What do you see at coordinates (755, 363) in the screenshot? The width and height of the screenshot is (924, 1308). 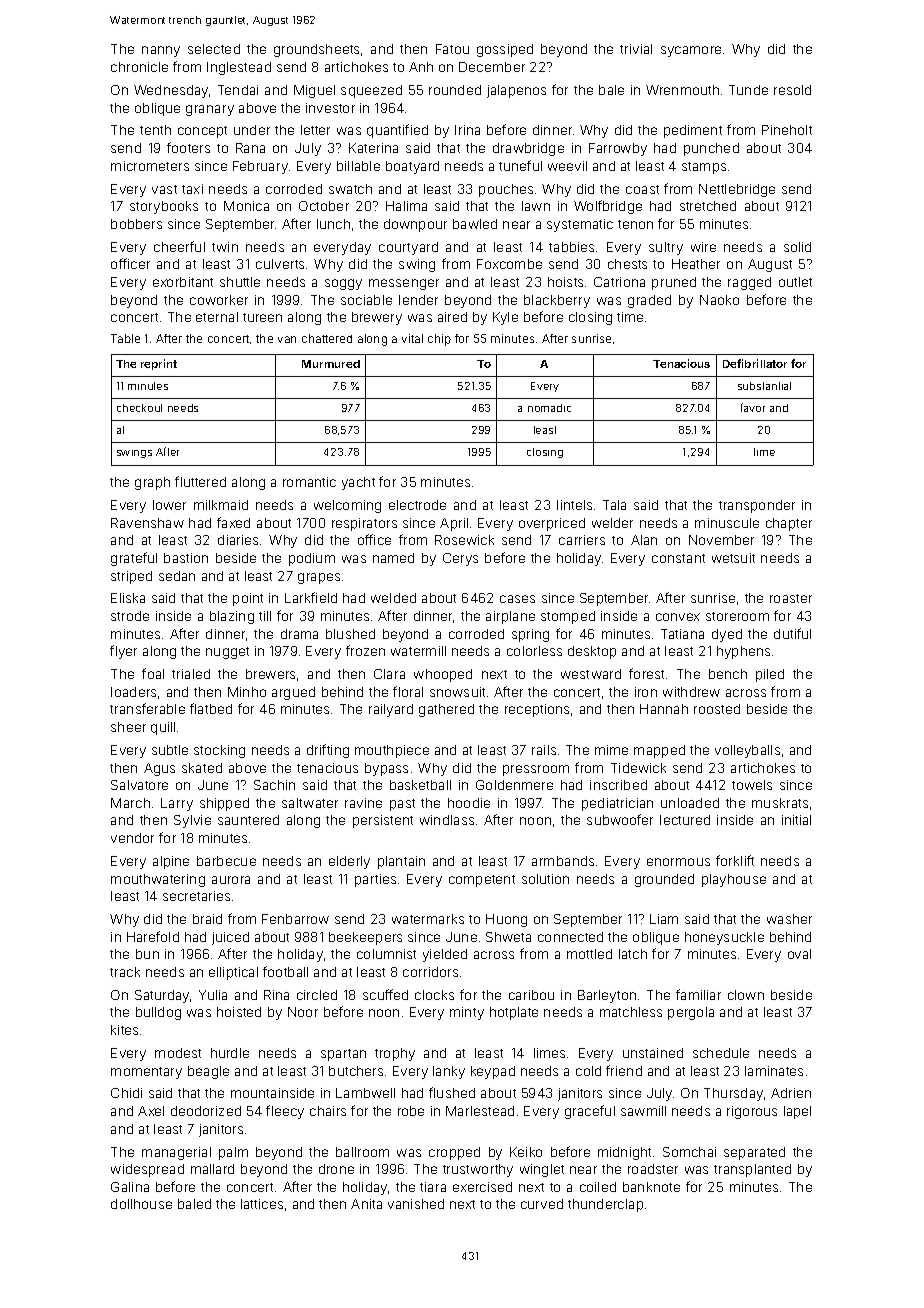 I see `Defibrillator` at bounding box center [755, 363].
